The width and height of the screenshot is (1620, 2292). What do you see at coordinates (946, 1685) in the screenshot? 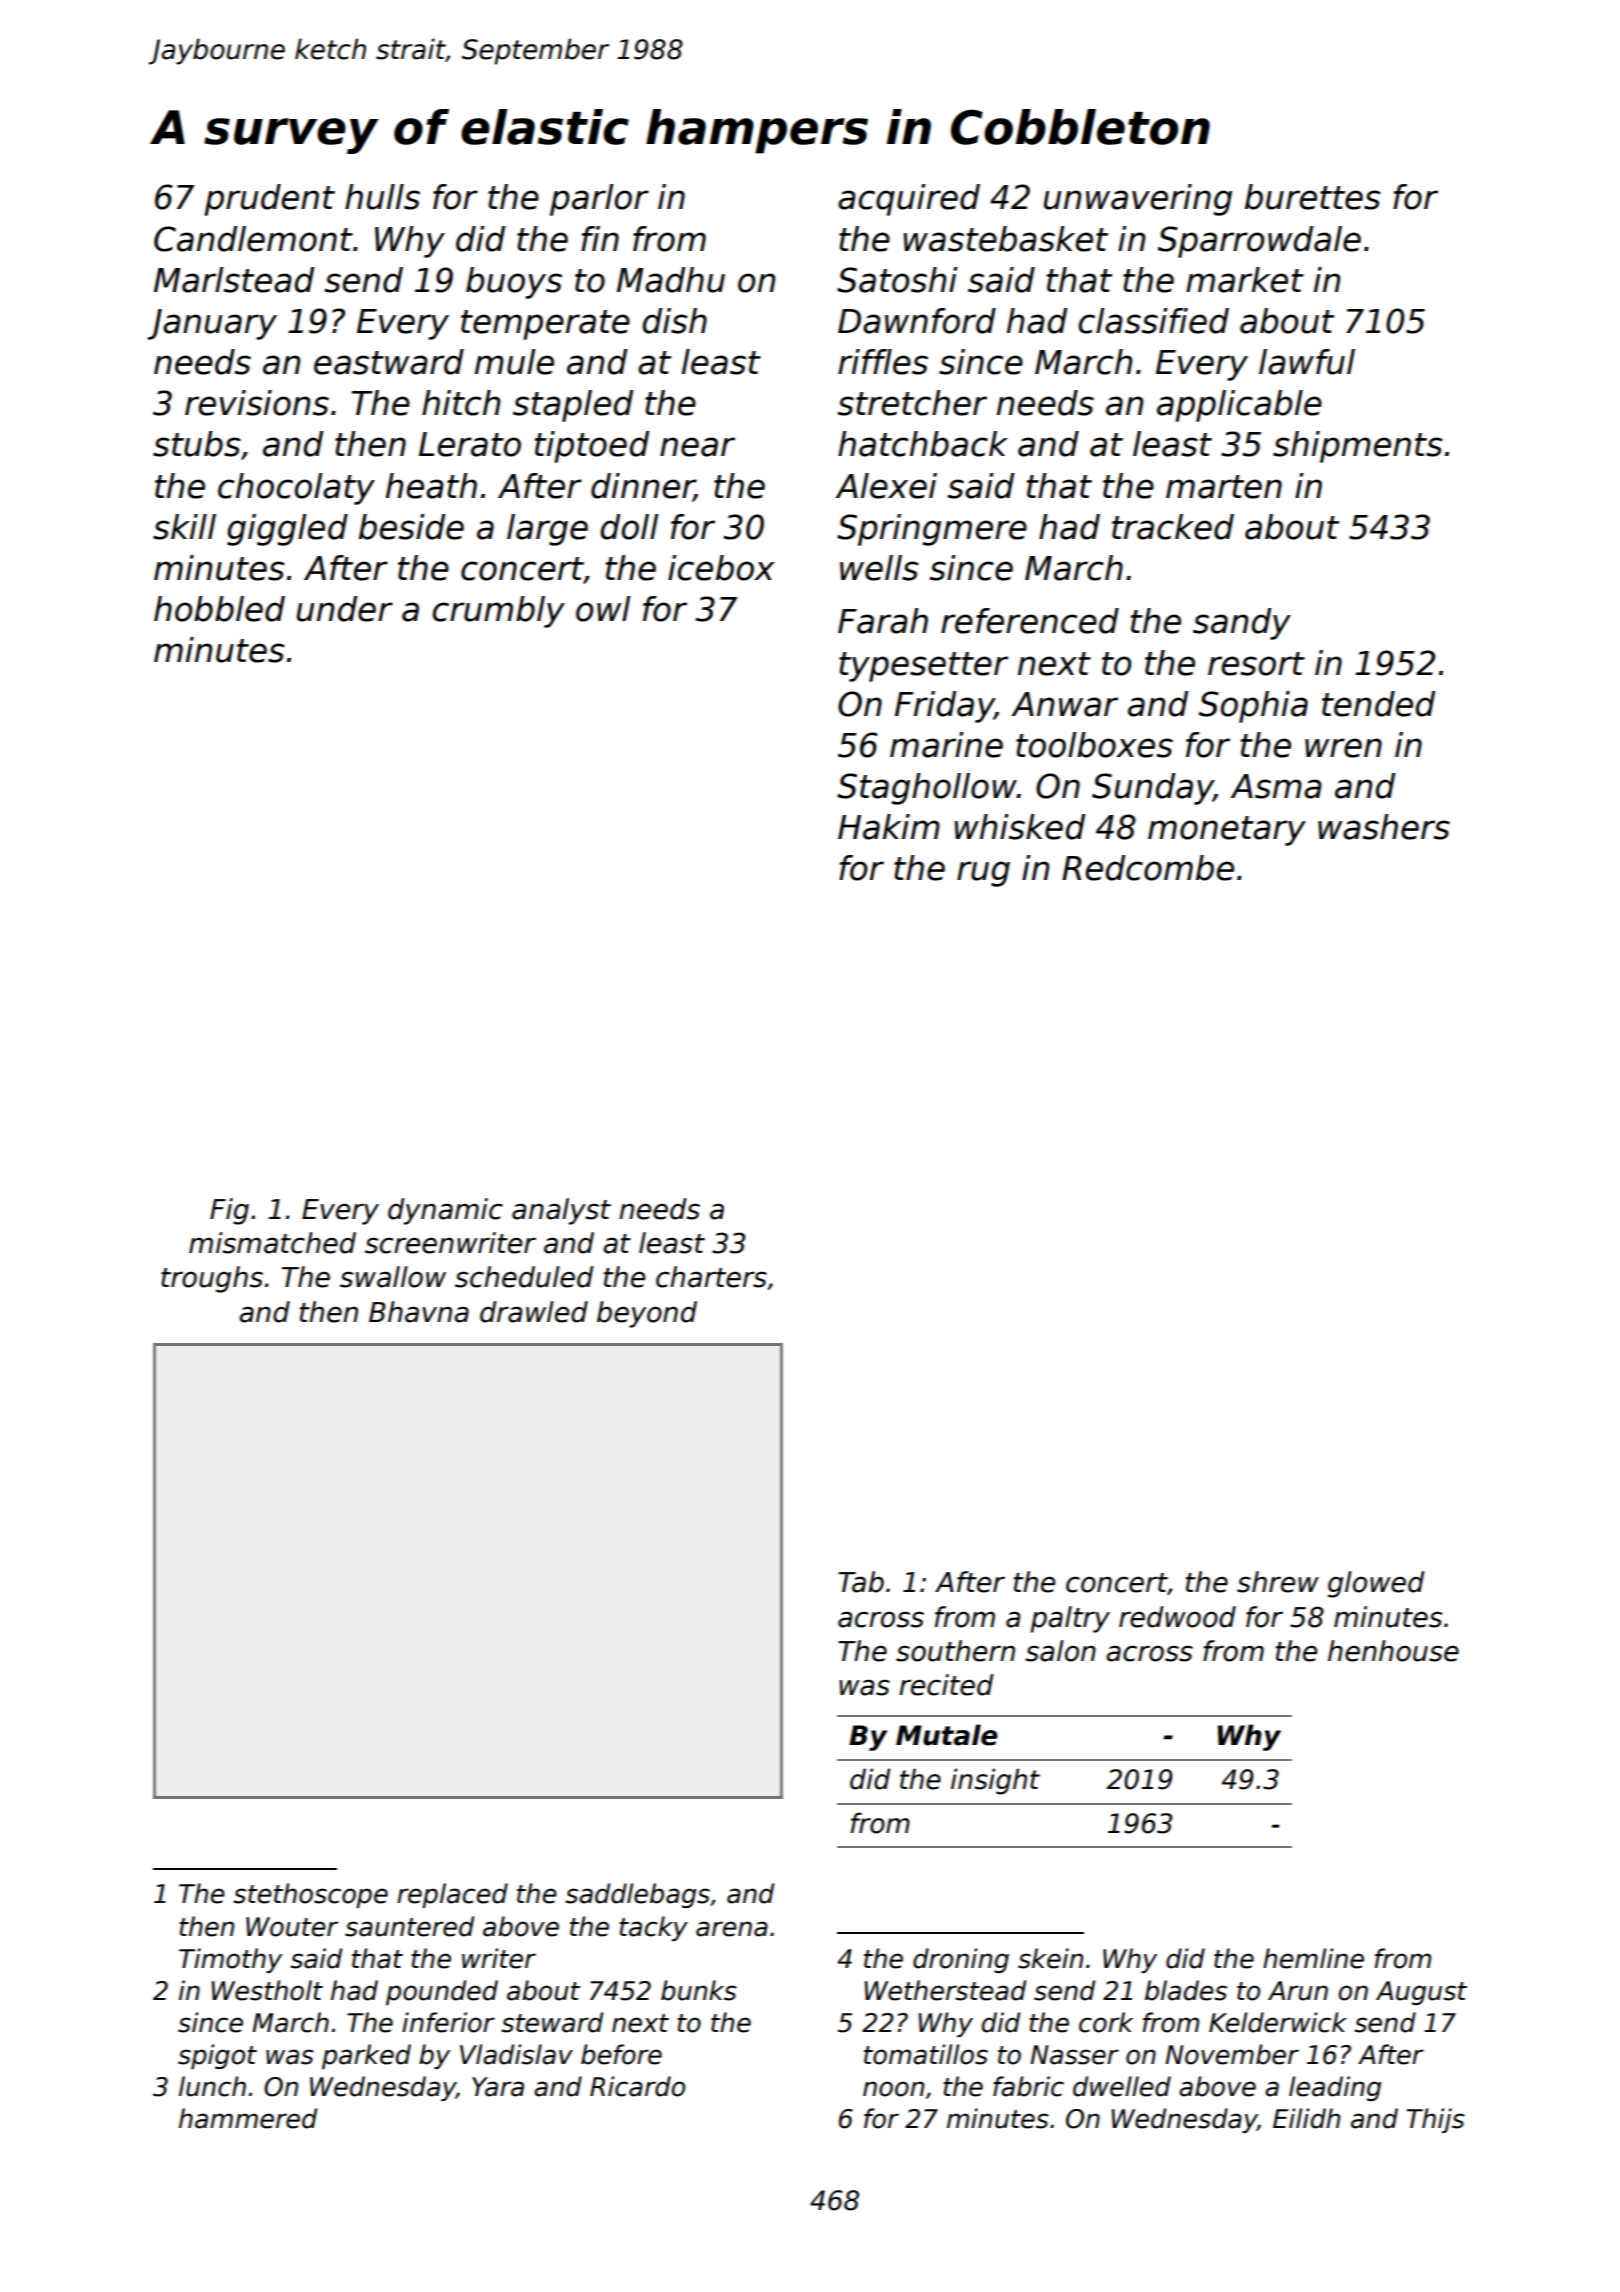
I see `recited` at bounding box center [946, 1685].
